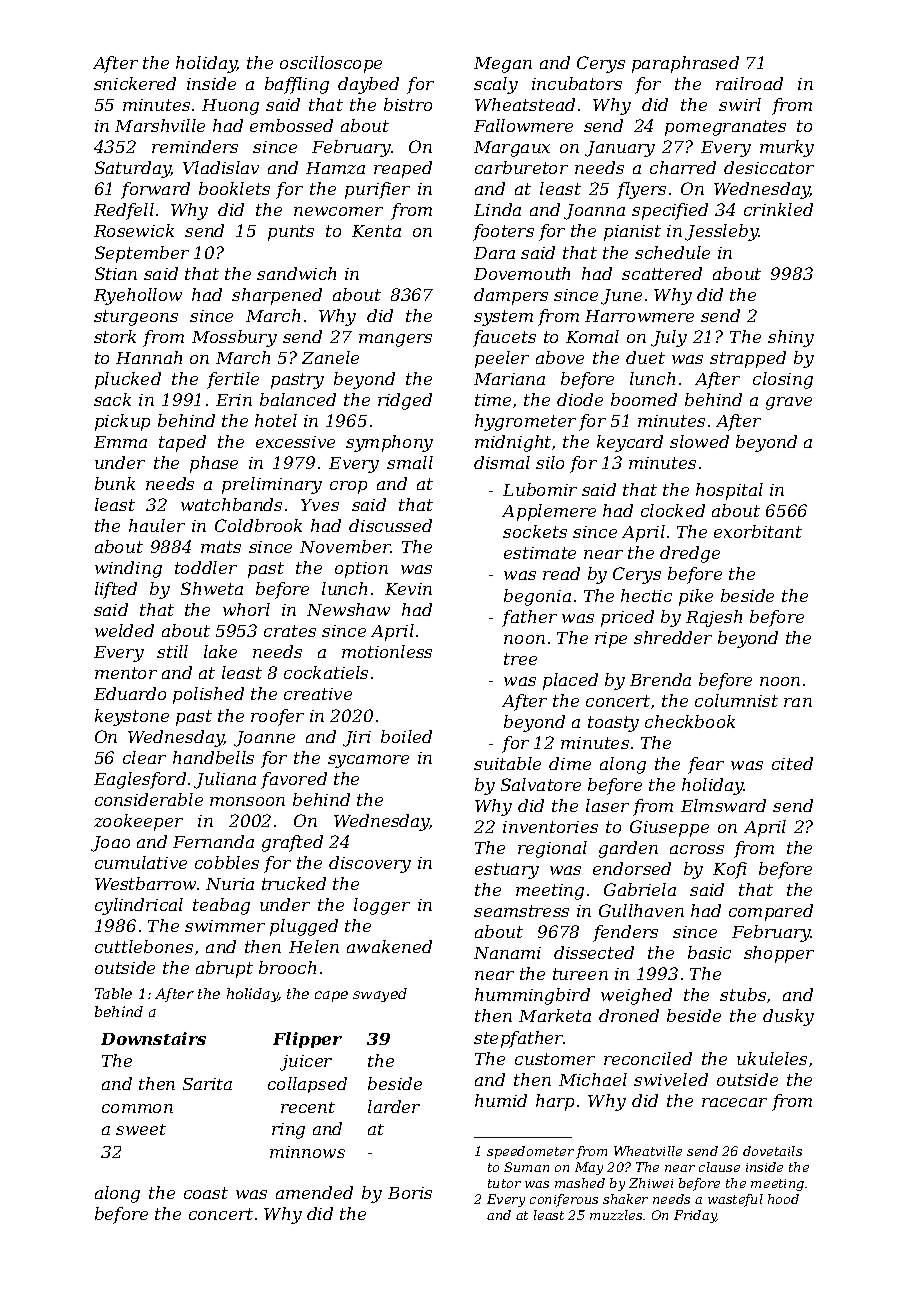 The width and height of the screenshot is (908, 1316). I want to click on Megan, so click(503, 65).
